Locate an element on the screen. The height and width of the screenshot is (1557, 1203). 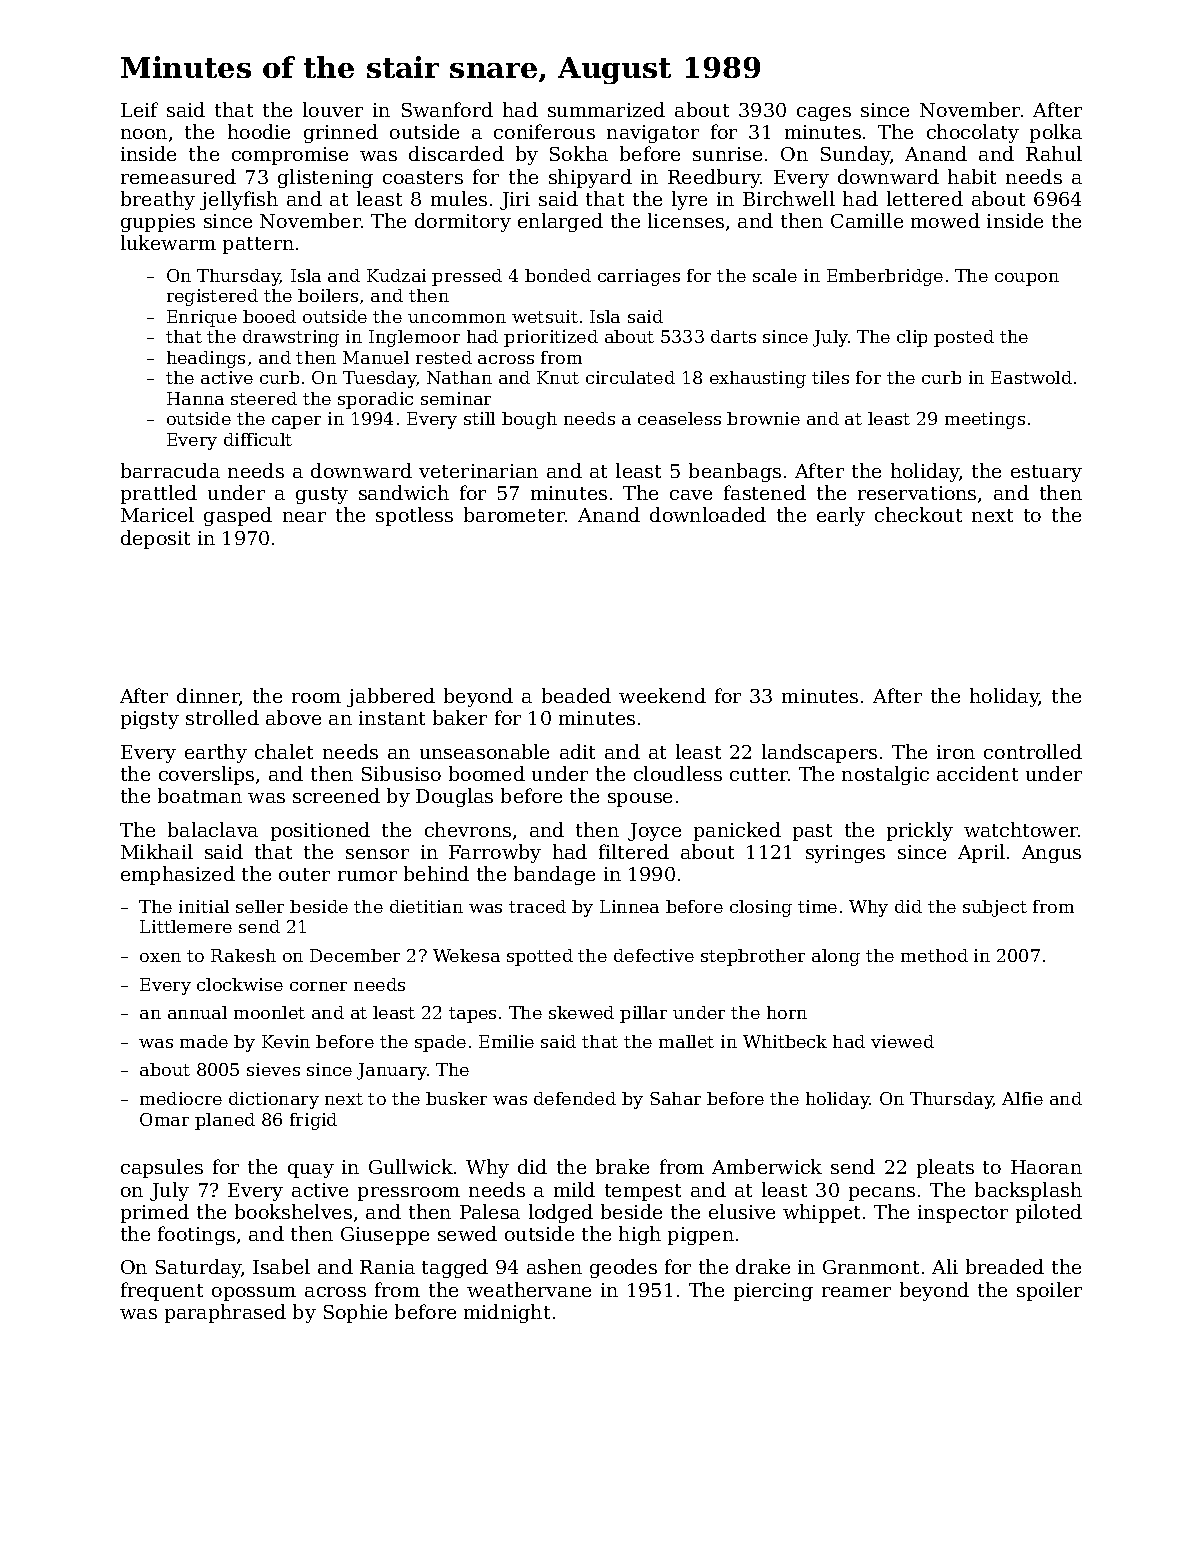
April is located at coordinates (981, 853).
